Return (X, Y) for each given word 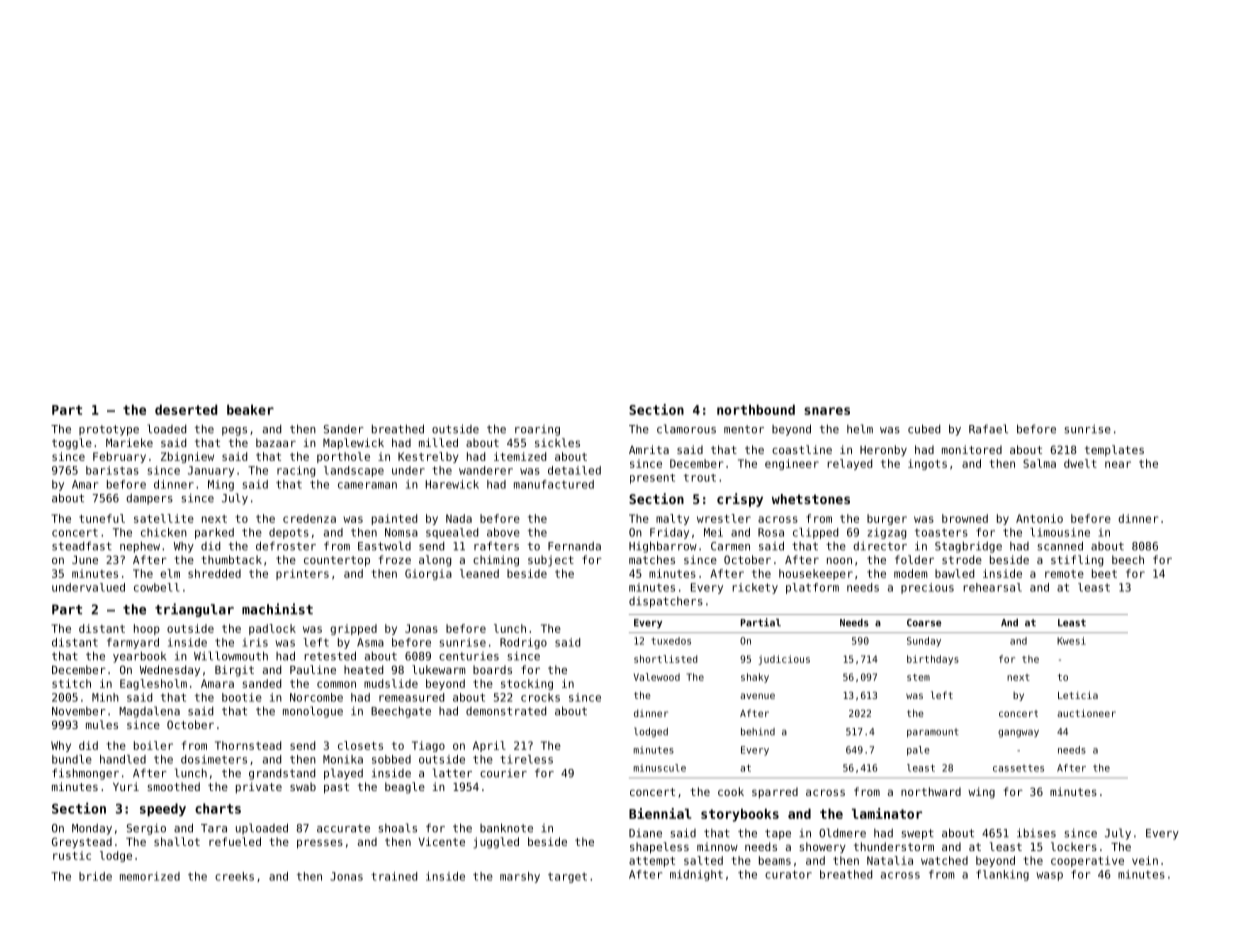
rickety (755, 588)
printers (302, 574)
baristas (112, 470)
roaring (537, 430)
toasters (941, 532)
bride (95, 876)
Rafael (988, 429)
